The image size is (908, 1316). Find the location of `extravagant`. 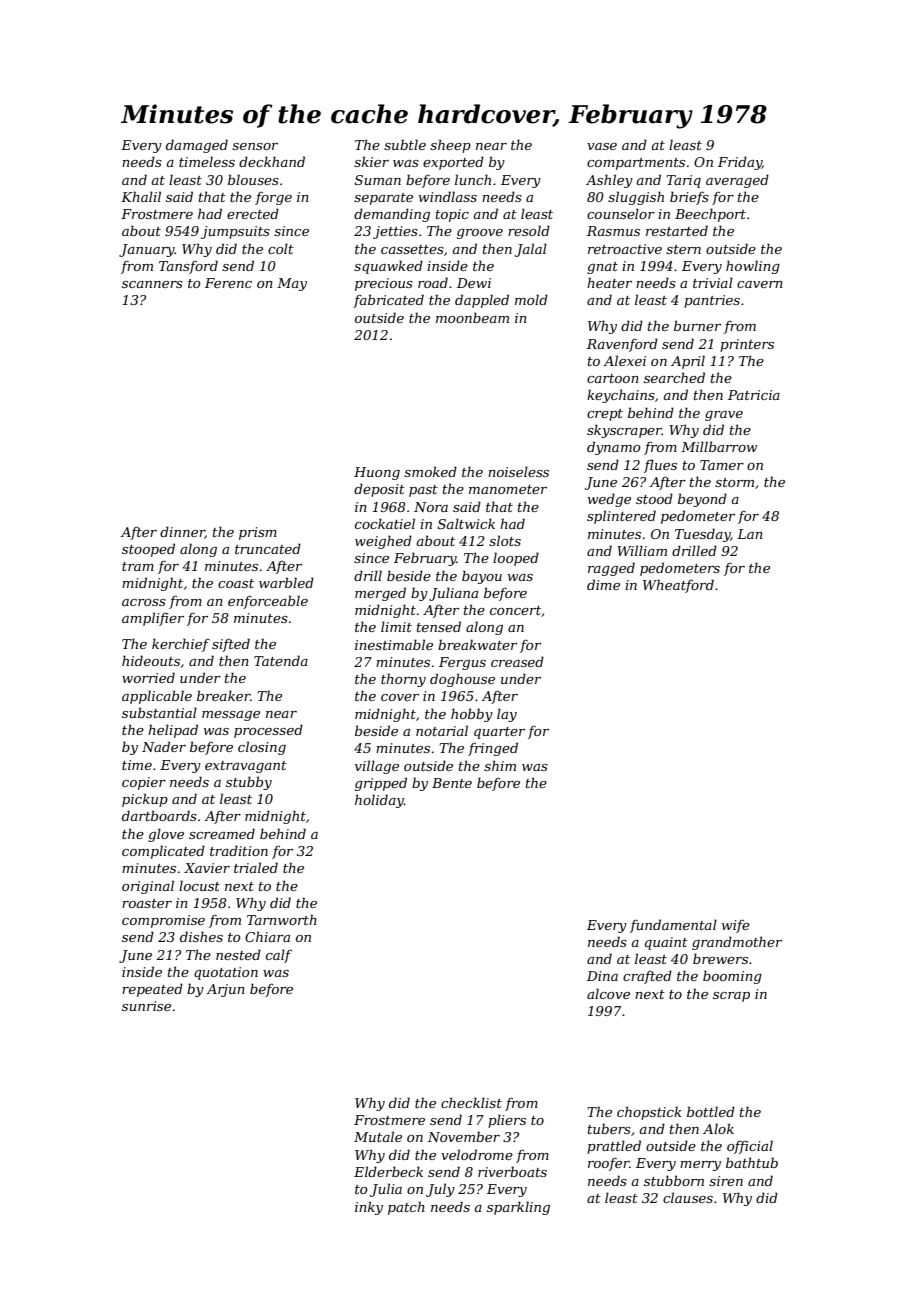

extravagant is located at coordinates (246, 767).
